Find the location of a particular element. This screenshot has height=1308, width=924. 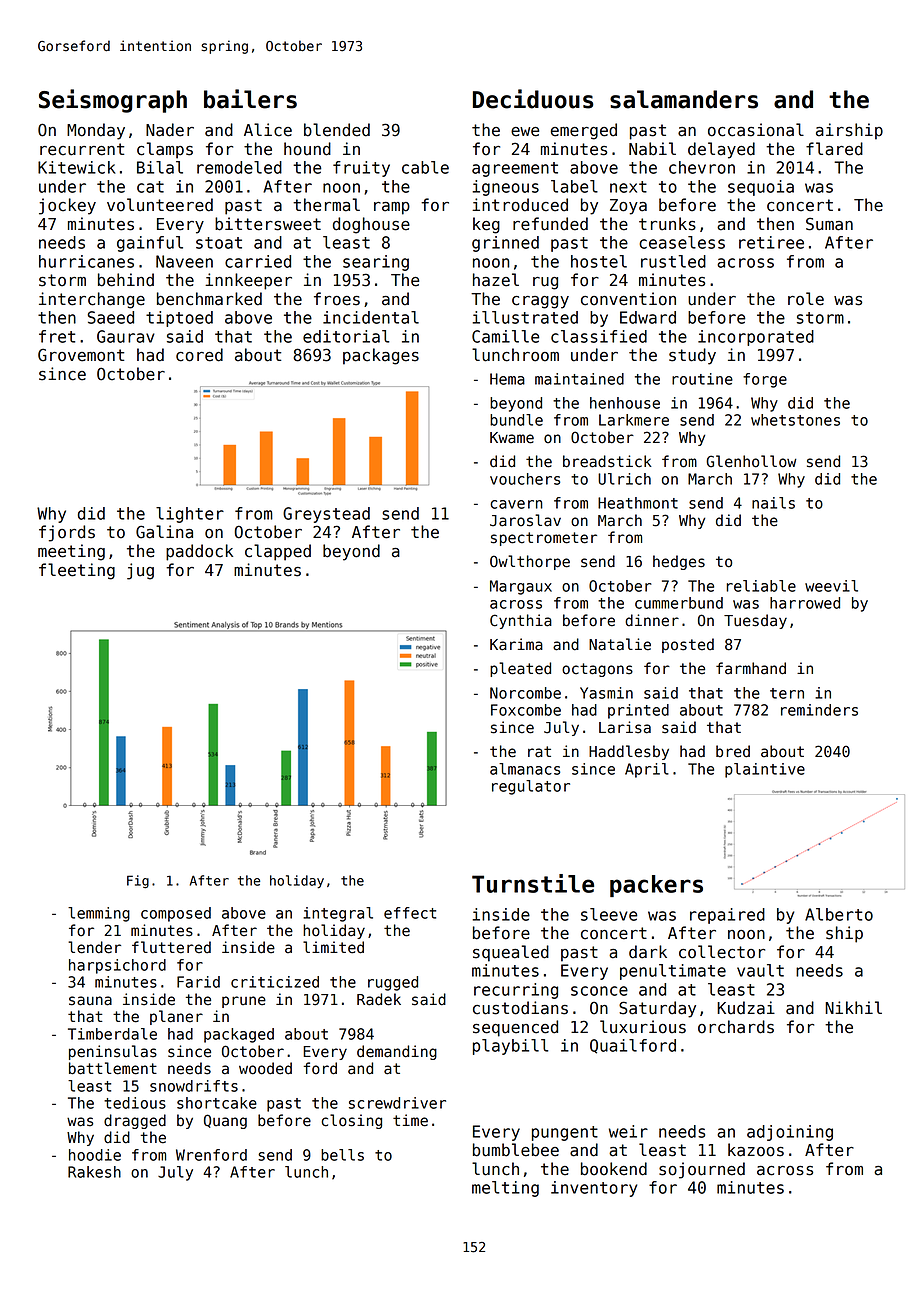

fjords is located at coordinates (67, 533).
